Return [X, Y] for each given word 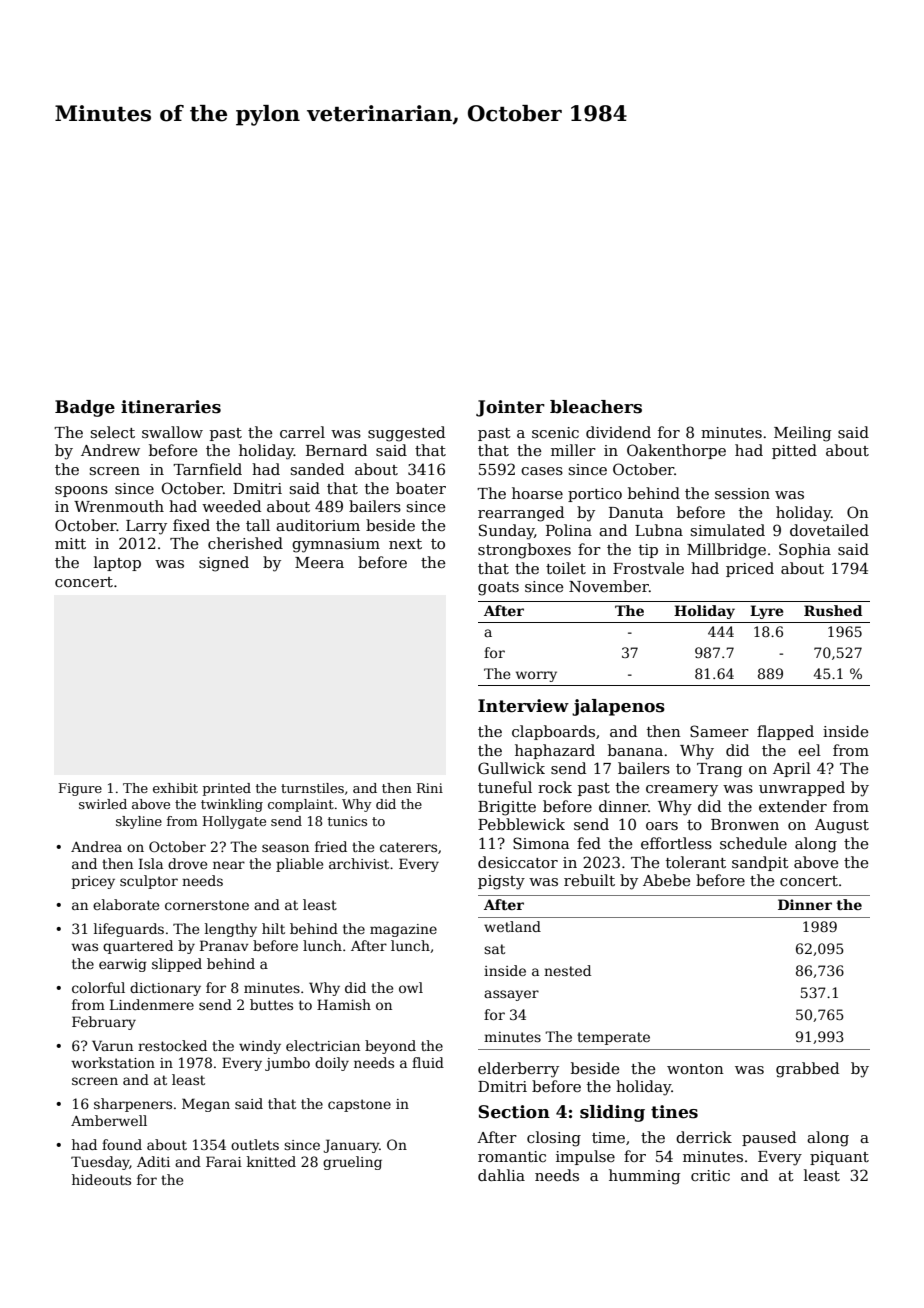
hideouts [101, 1179]
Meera [319, 562]
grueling [352, 1163]
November [609, 586]
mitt [70, 543]
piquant [839, 1158]
